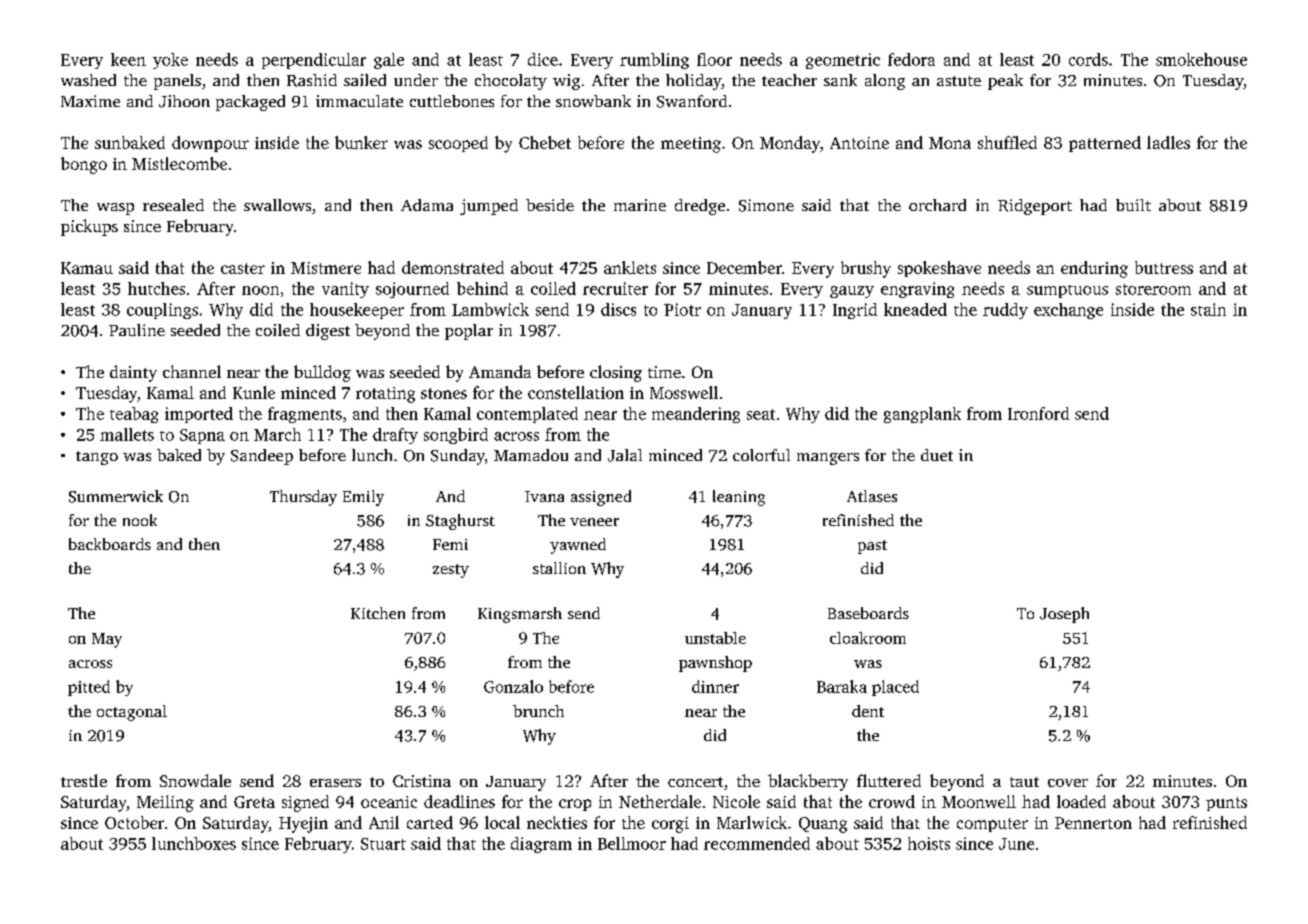  I want to click on rotating, so click(385, 395).
